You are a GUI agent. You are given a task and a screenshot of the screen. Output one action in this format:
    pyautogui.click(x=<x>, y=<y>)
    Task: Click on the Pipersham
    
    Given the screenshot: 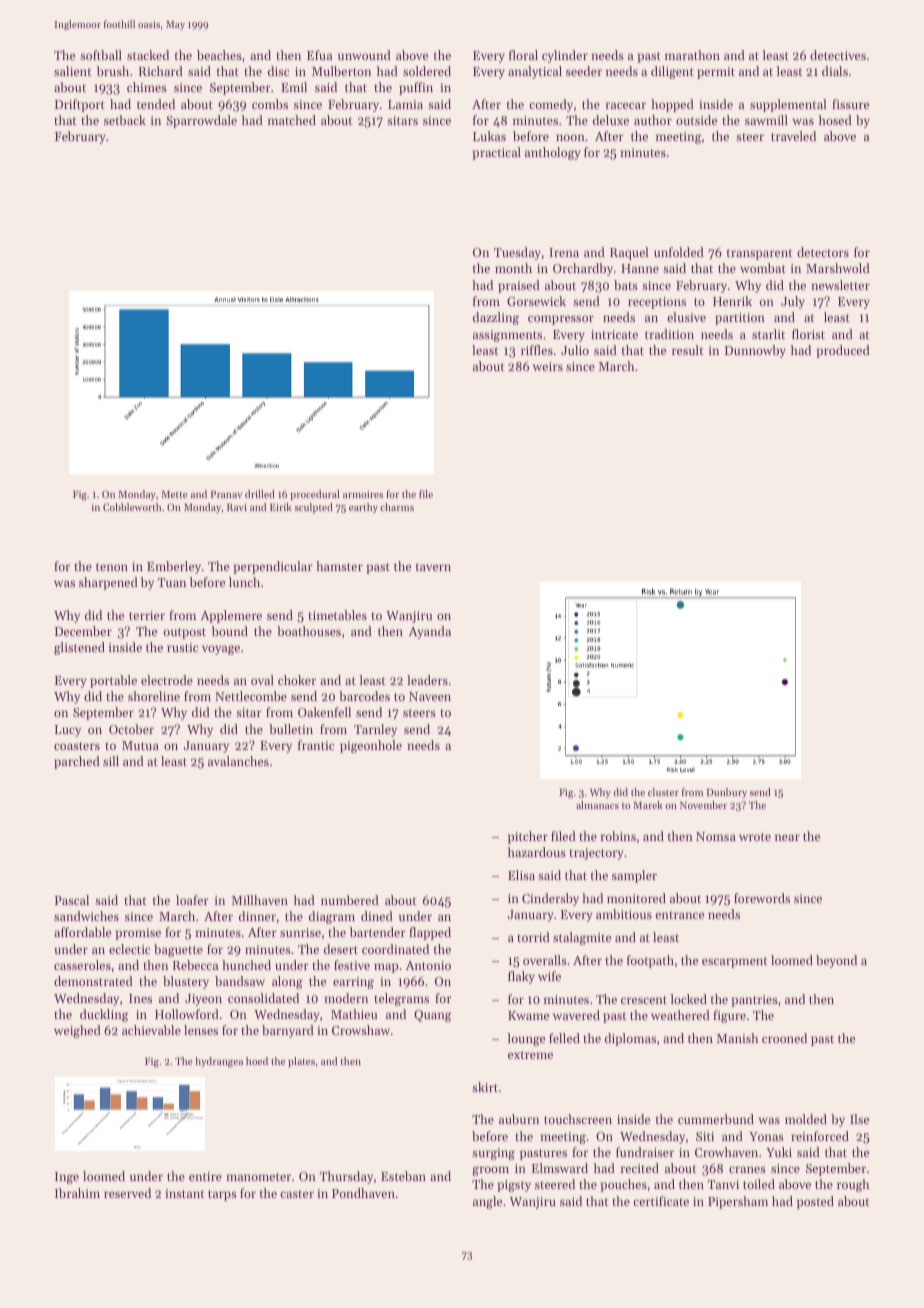 What is the action you would take?
    pyautogui.click(x=738, y=1202)
